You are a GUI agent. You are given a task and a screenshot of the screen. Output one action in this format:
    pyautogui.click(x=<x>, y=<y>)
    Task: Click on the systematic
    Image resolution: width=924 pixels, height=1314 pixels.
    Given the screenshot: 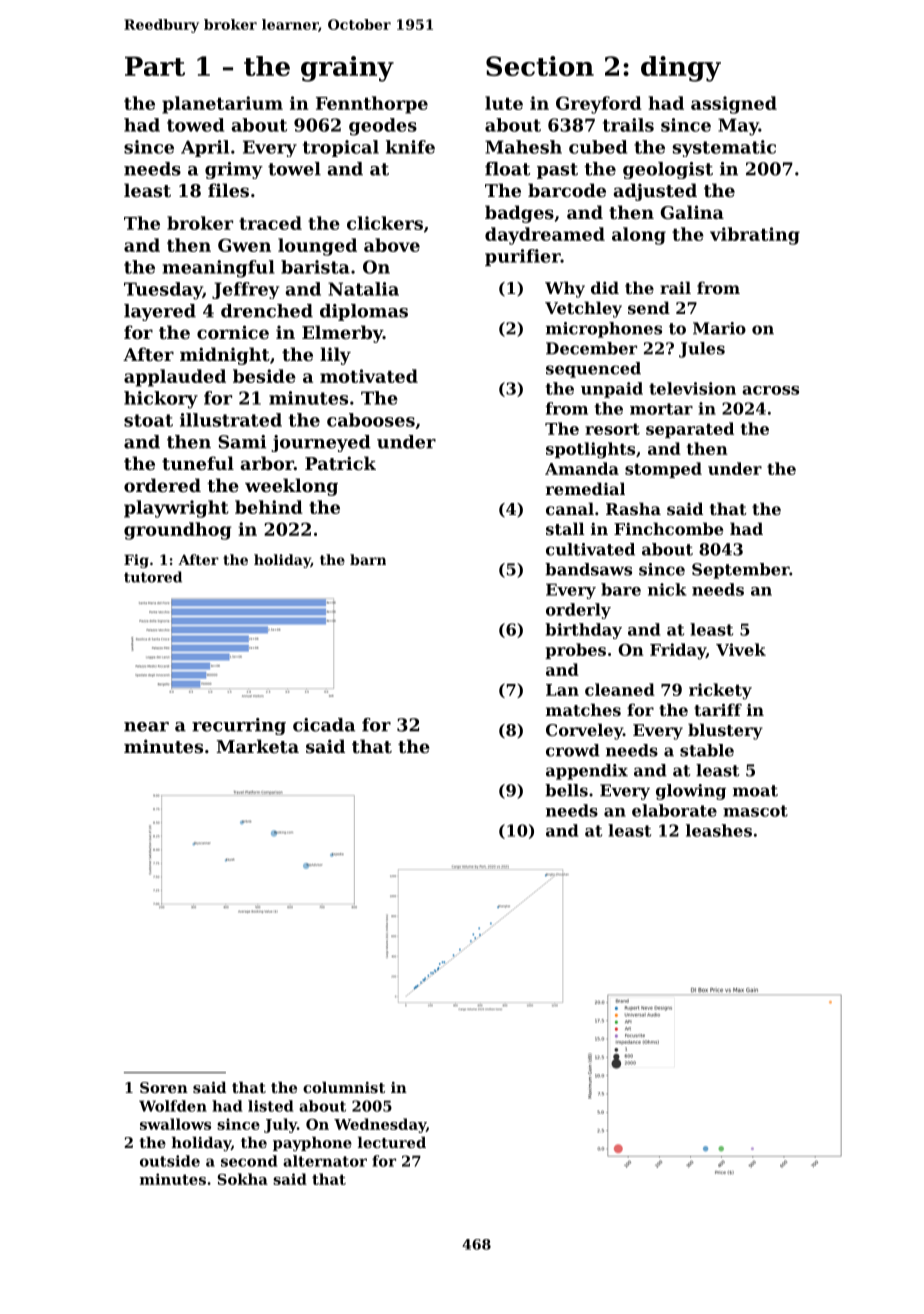 What is the action you would take?
    pyautogui.click(x=724, y=148)
